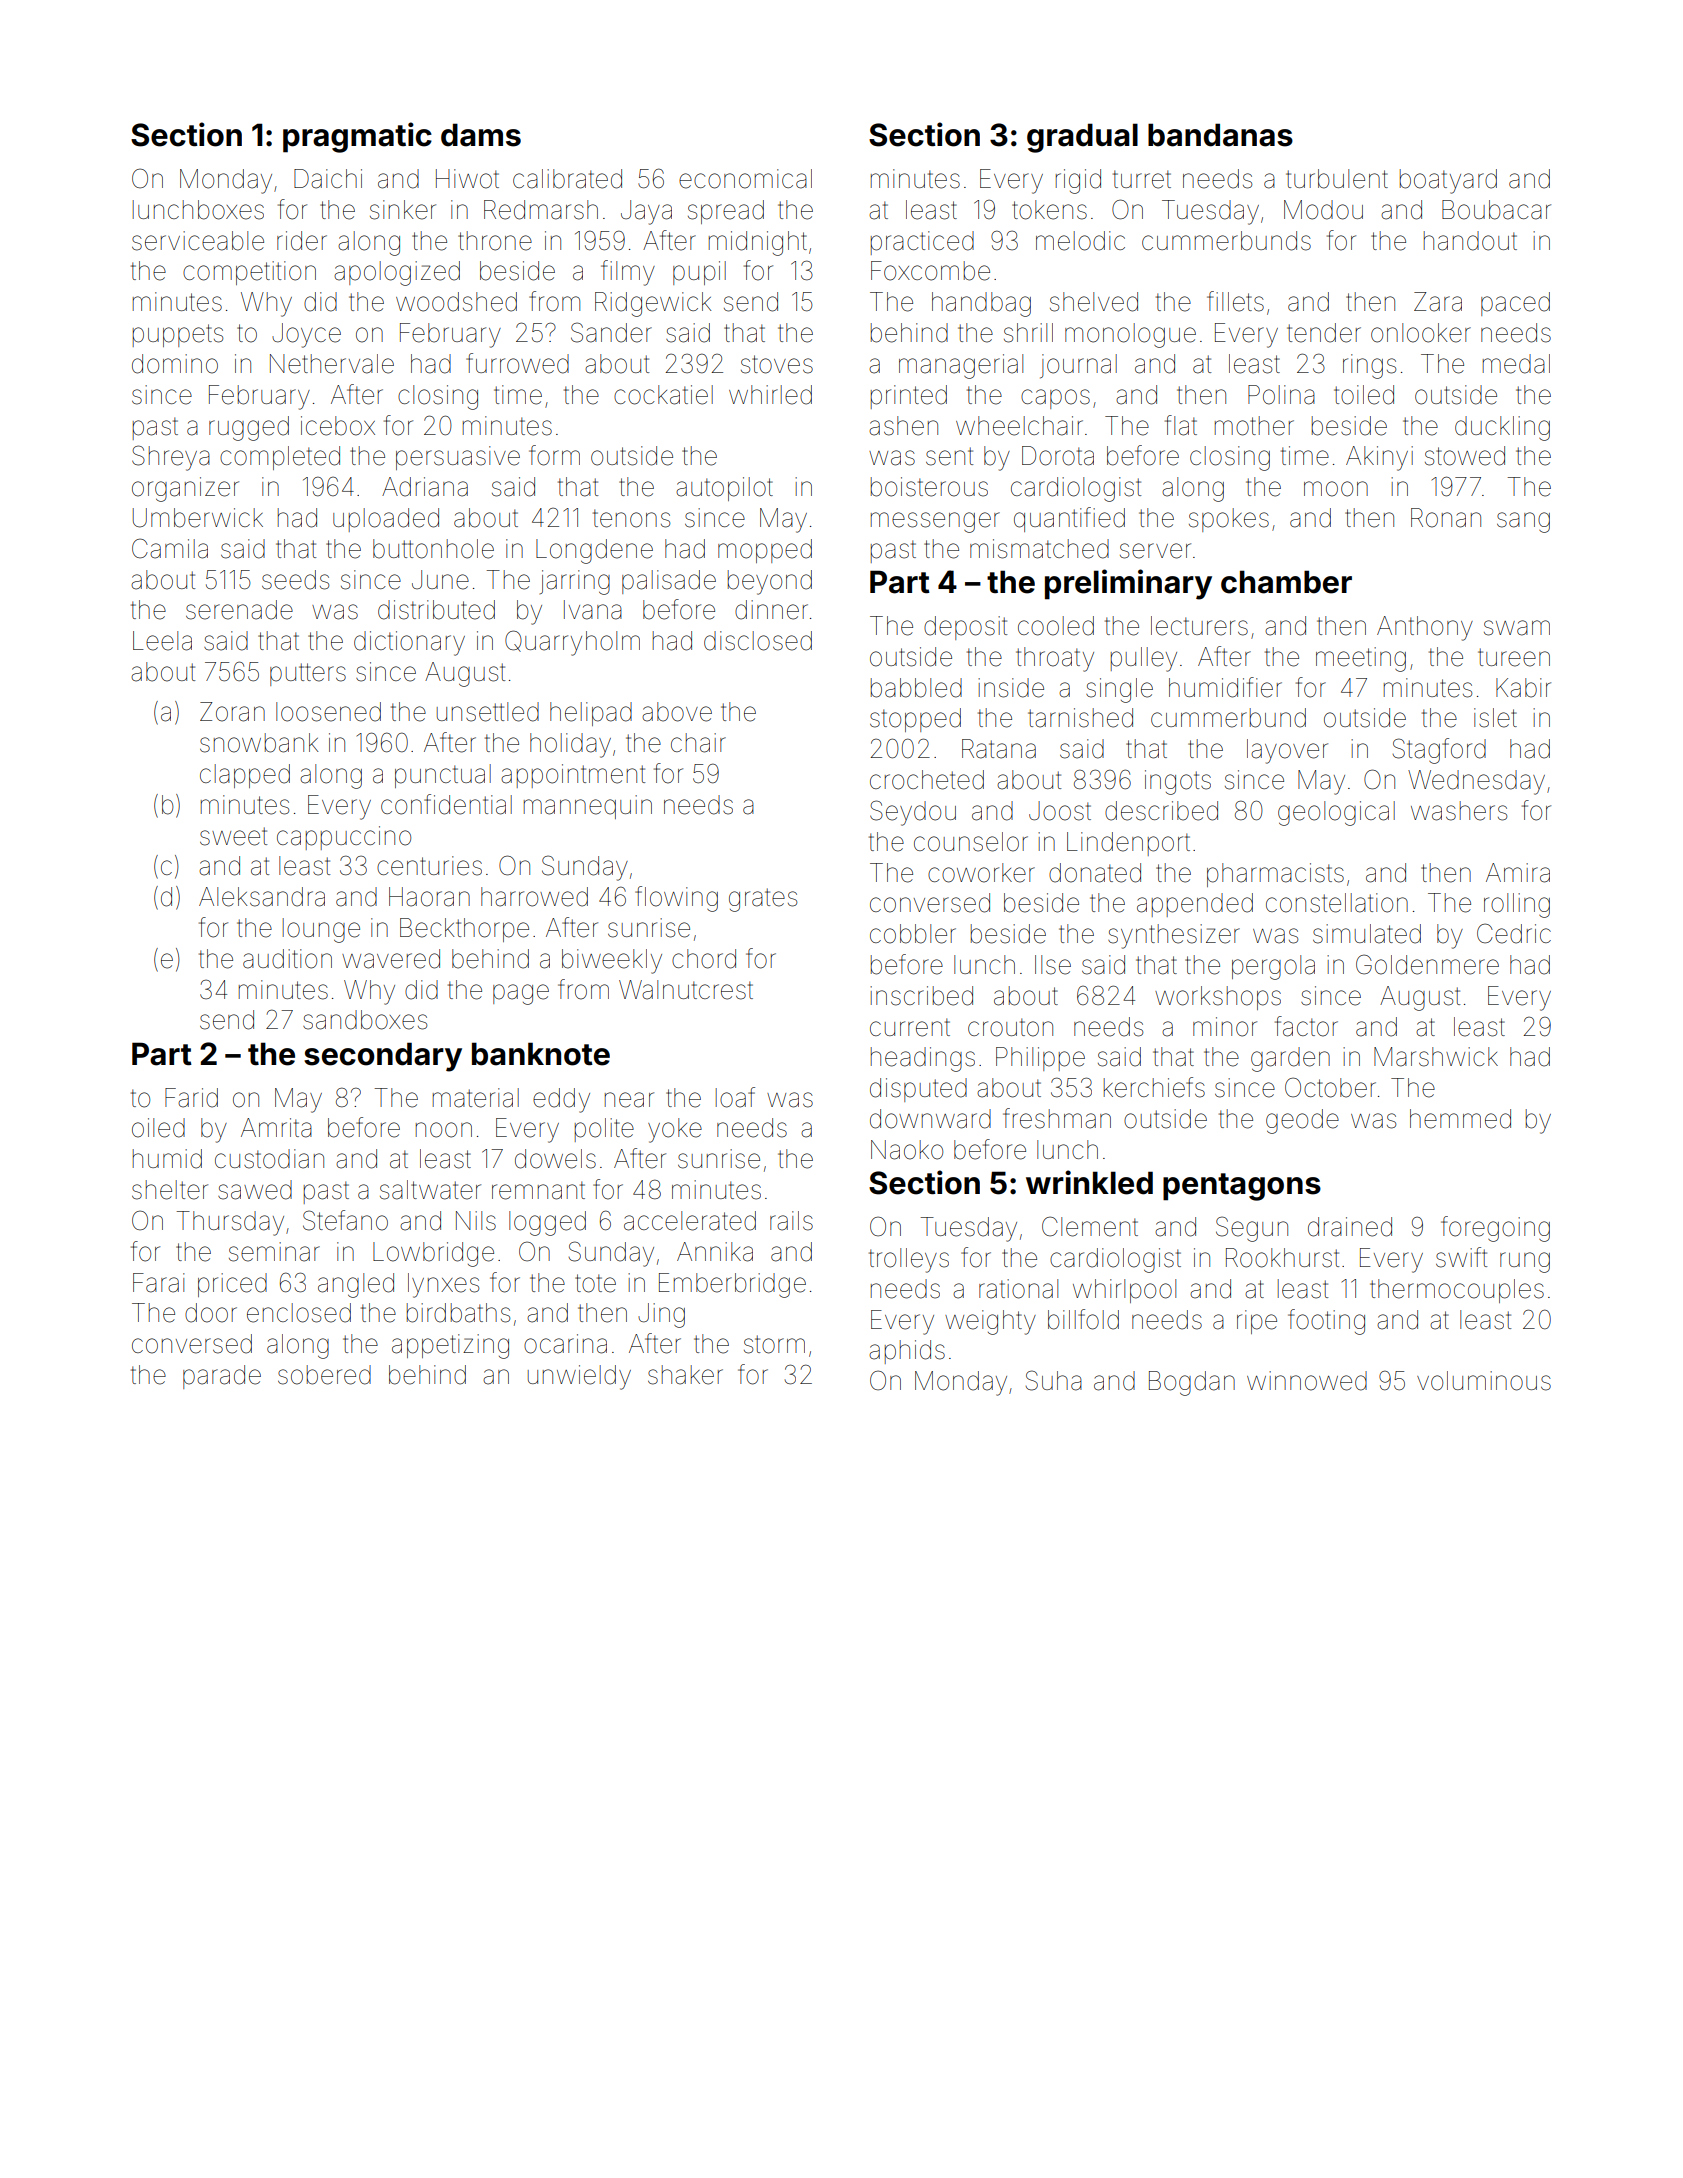 This screenshot has height=2178, width=1683. Describe the element at coordinates (211, 1313) in the screenshot. I see `door` at that location.
